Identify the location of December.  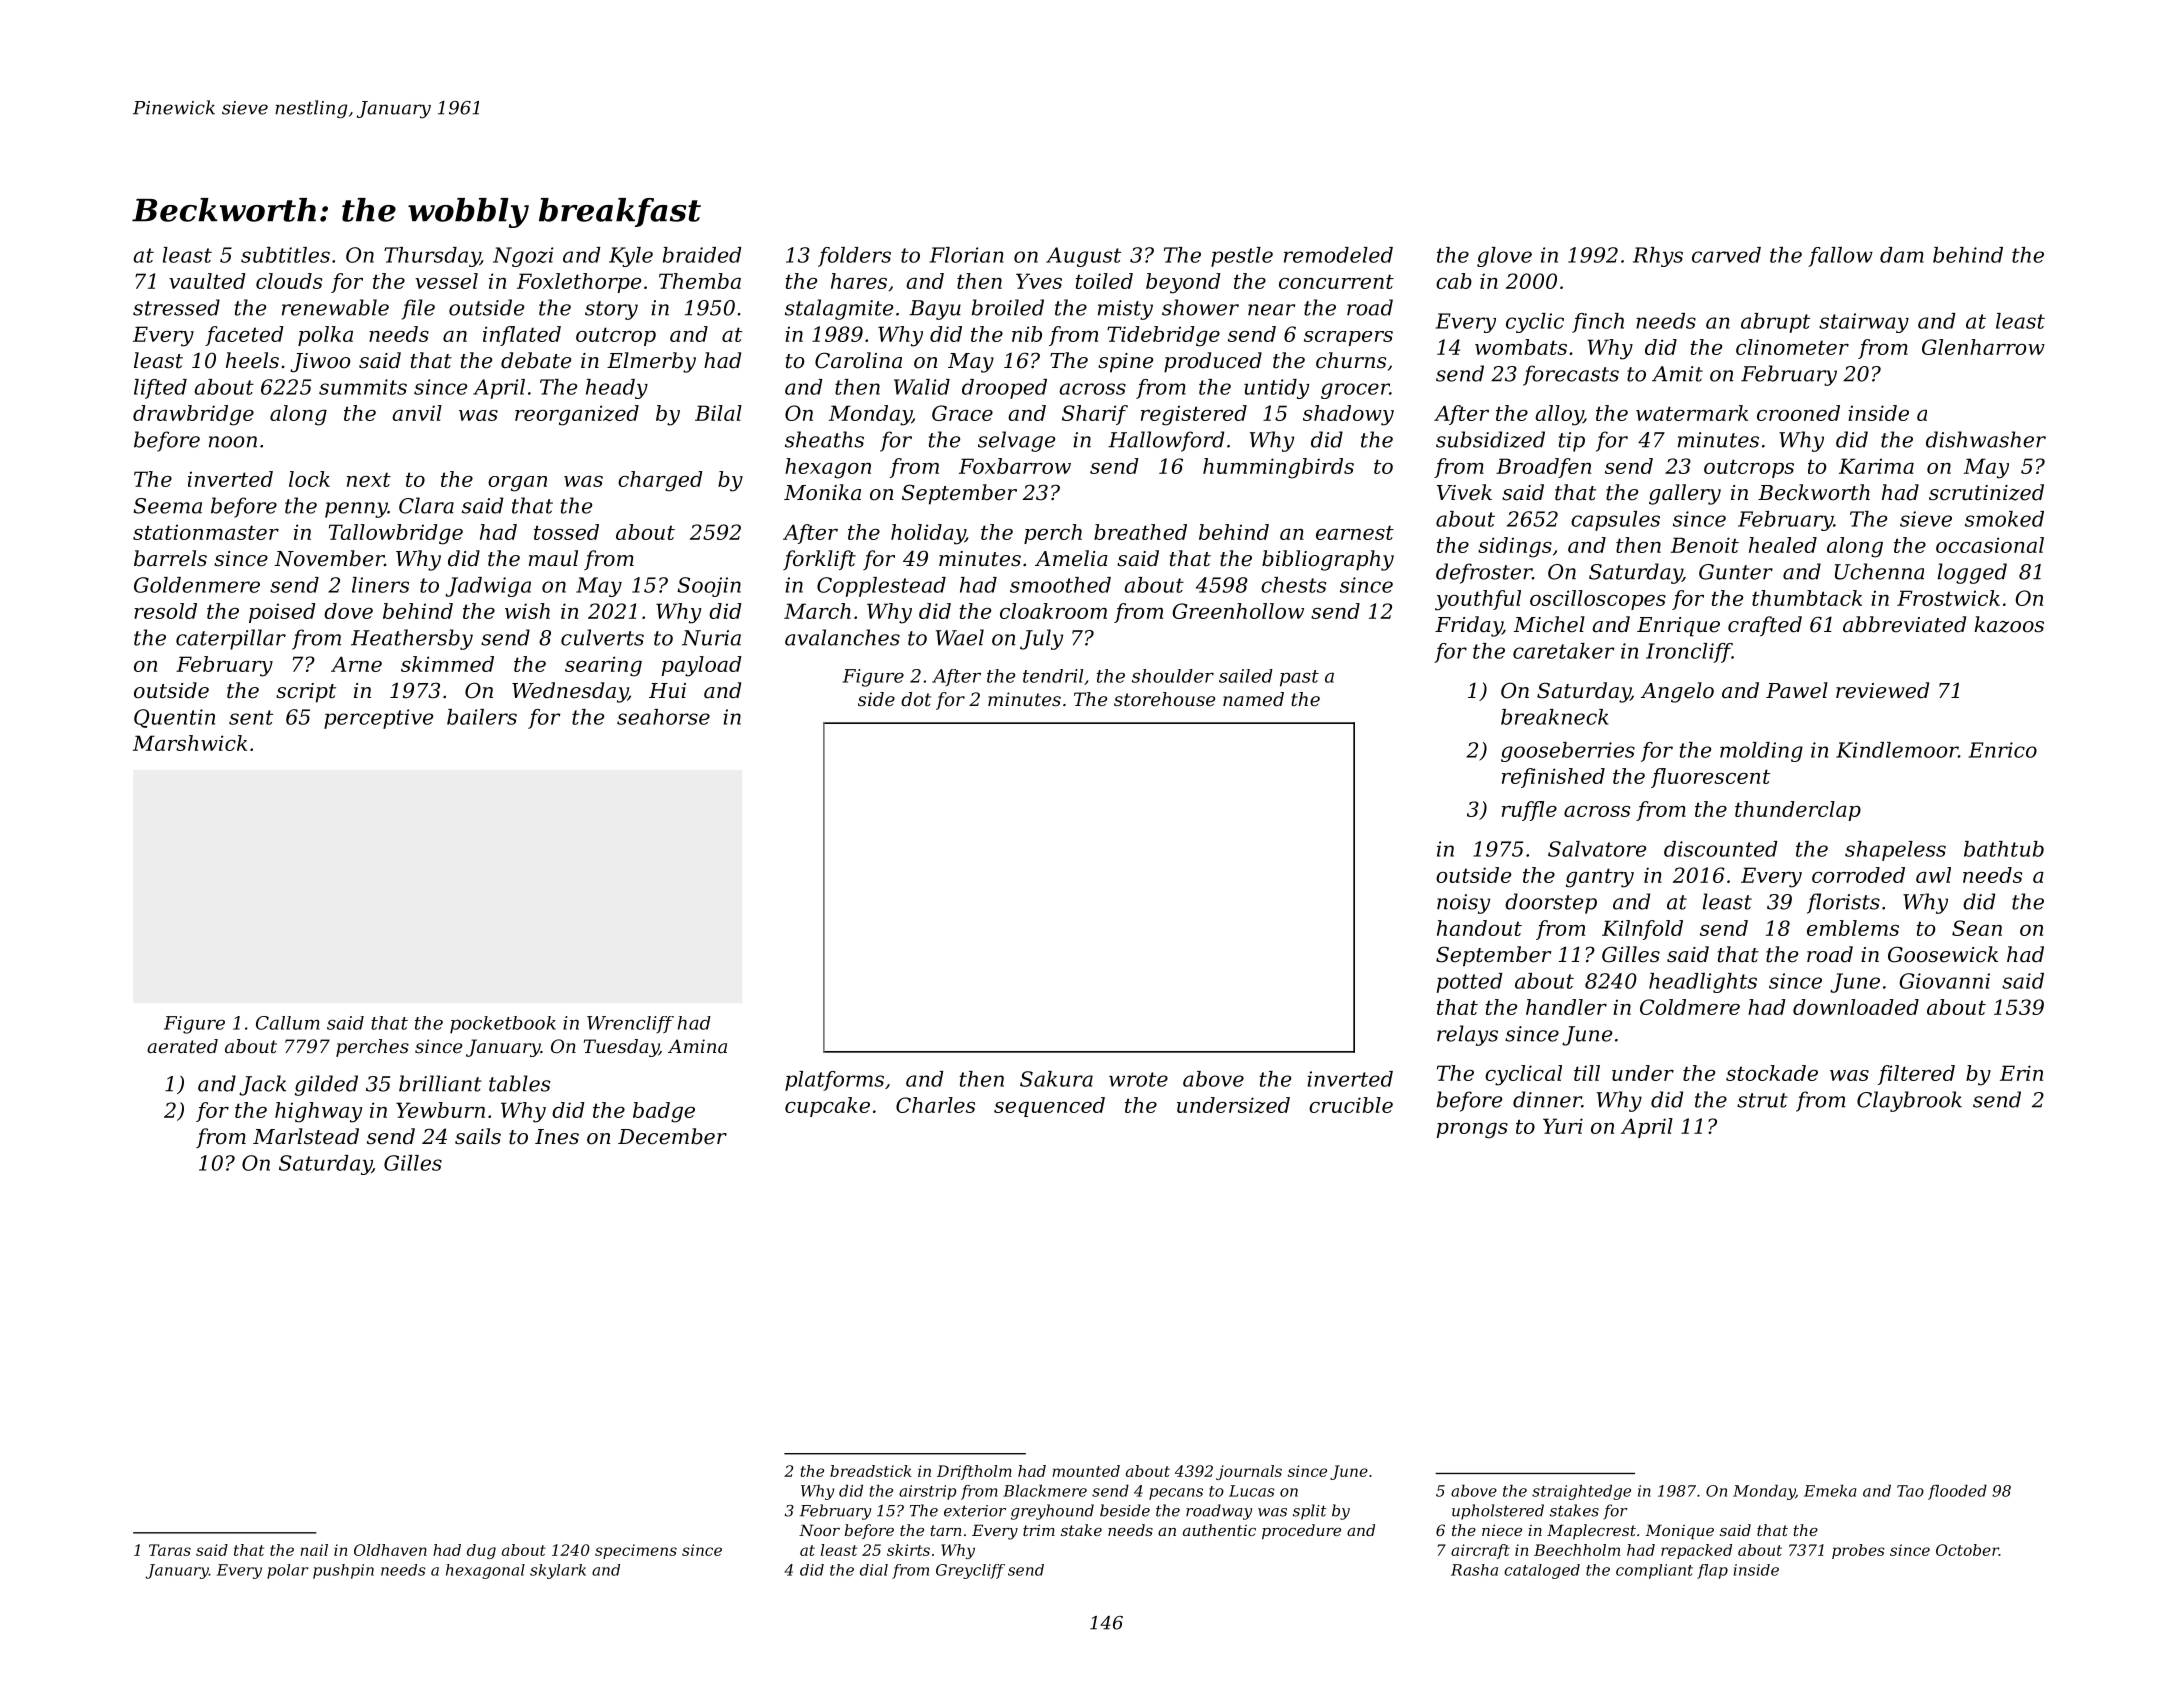
(672, 1136).
